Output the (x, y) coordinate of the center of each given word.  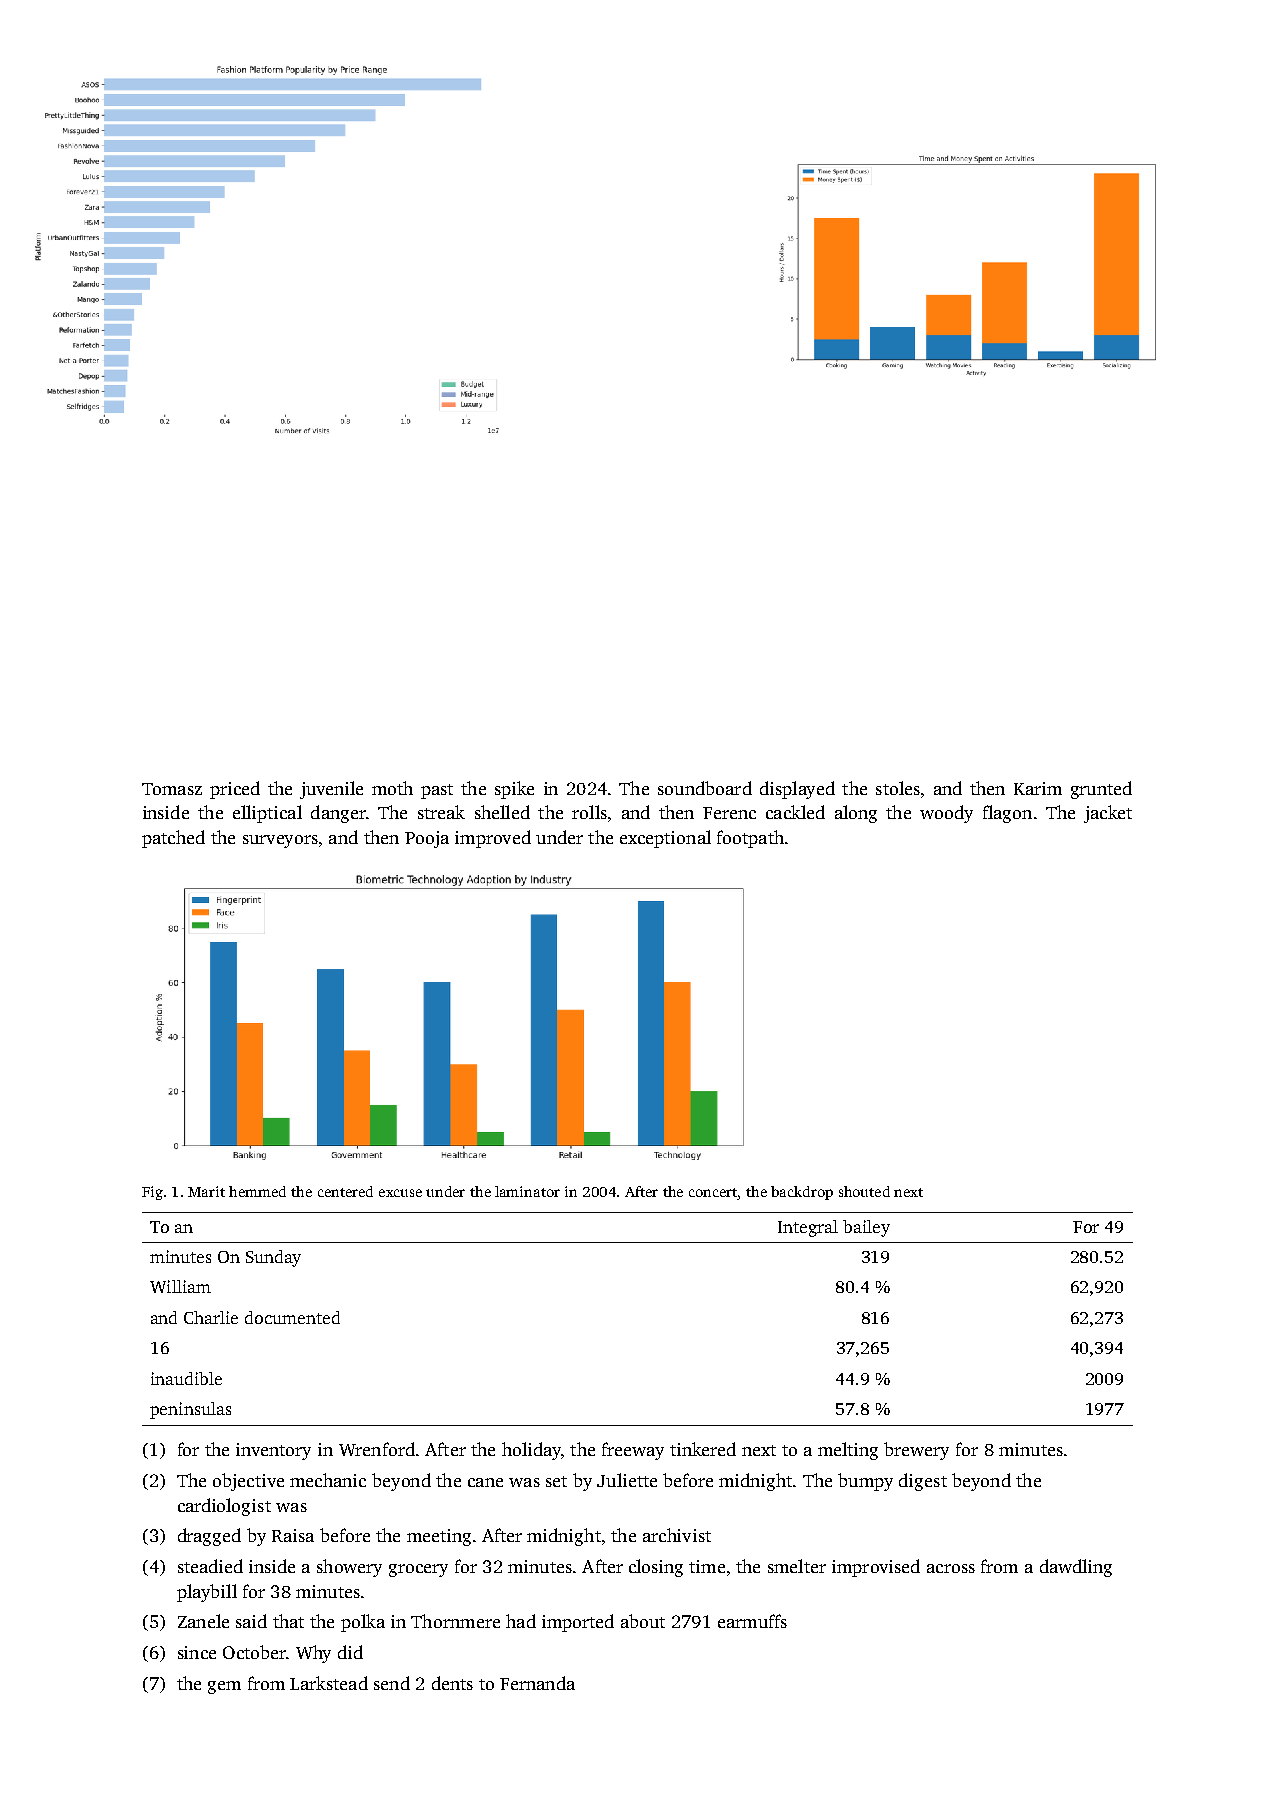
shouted (864, 1191)
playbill (207, 1593)
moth (392, 788)
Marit (206, 1191)
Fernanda (537, 1683)
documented (292, 1317)
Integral (808, 1228)
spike (514, 790)
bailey (866, 1228)
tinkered (703, 1449)
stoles (898, 788)
